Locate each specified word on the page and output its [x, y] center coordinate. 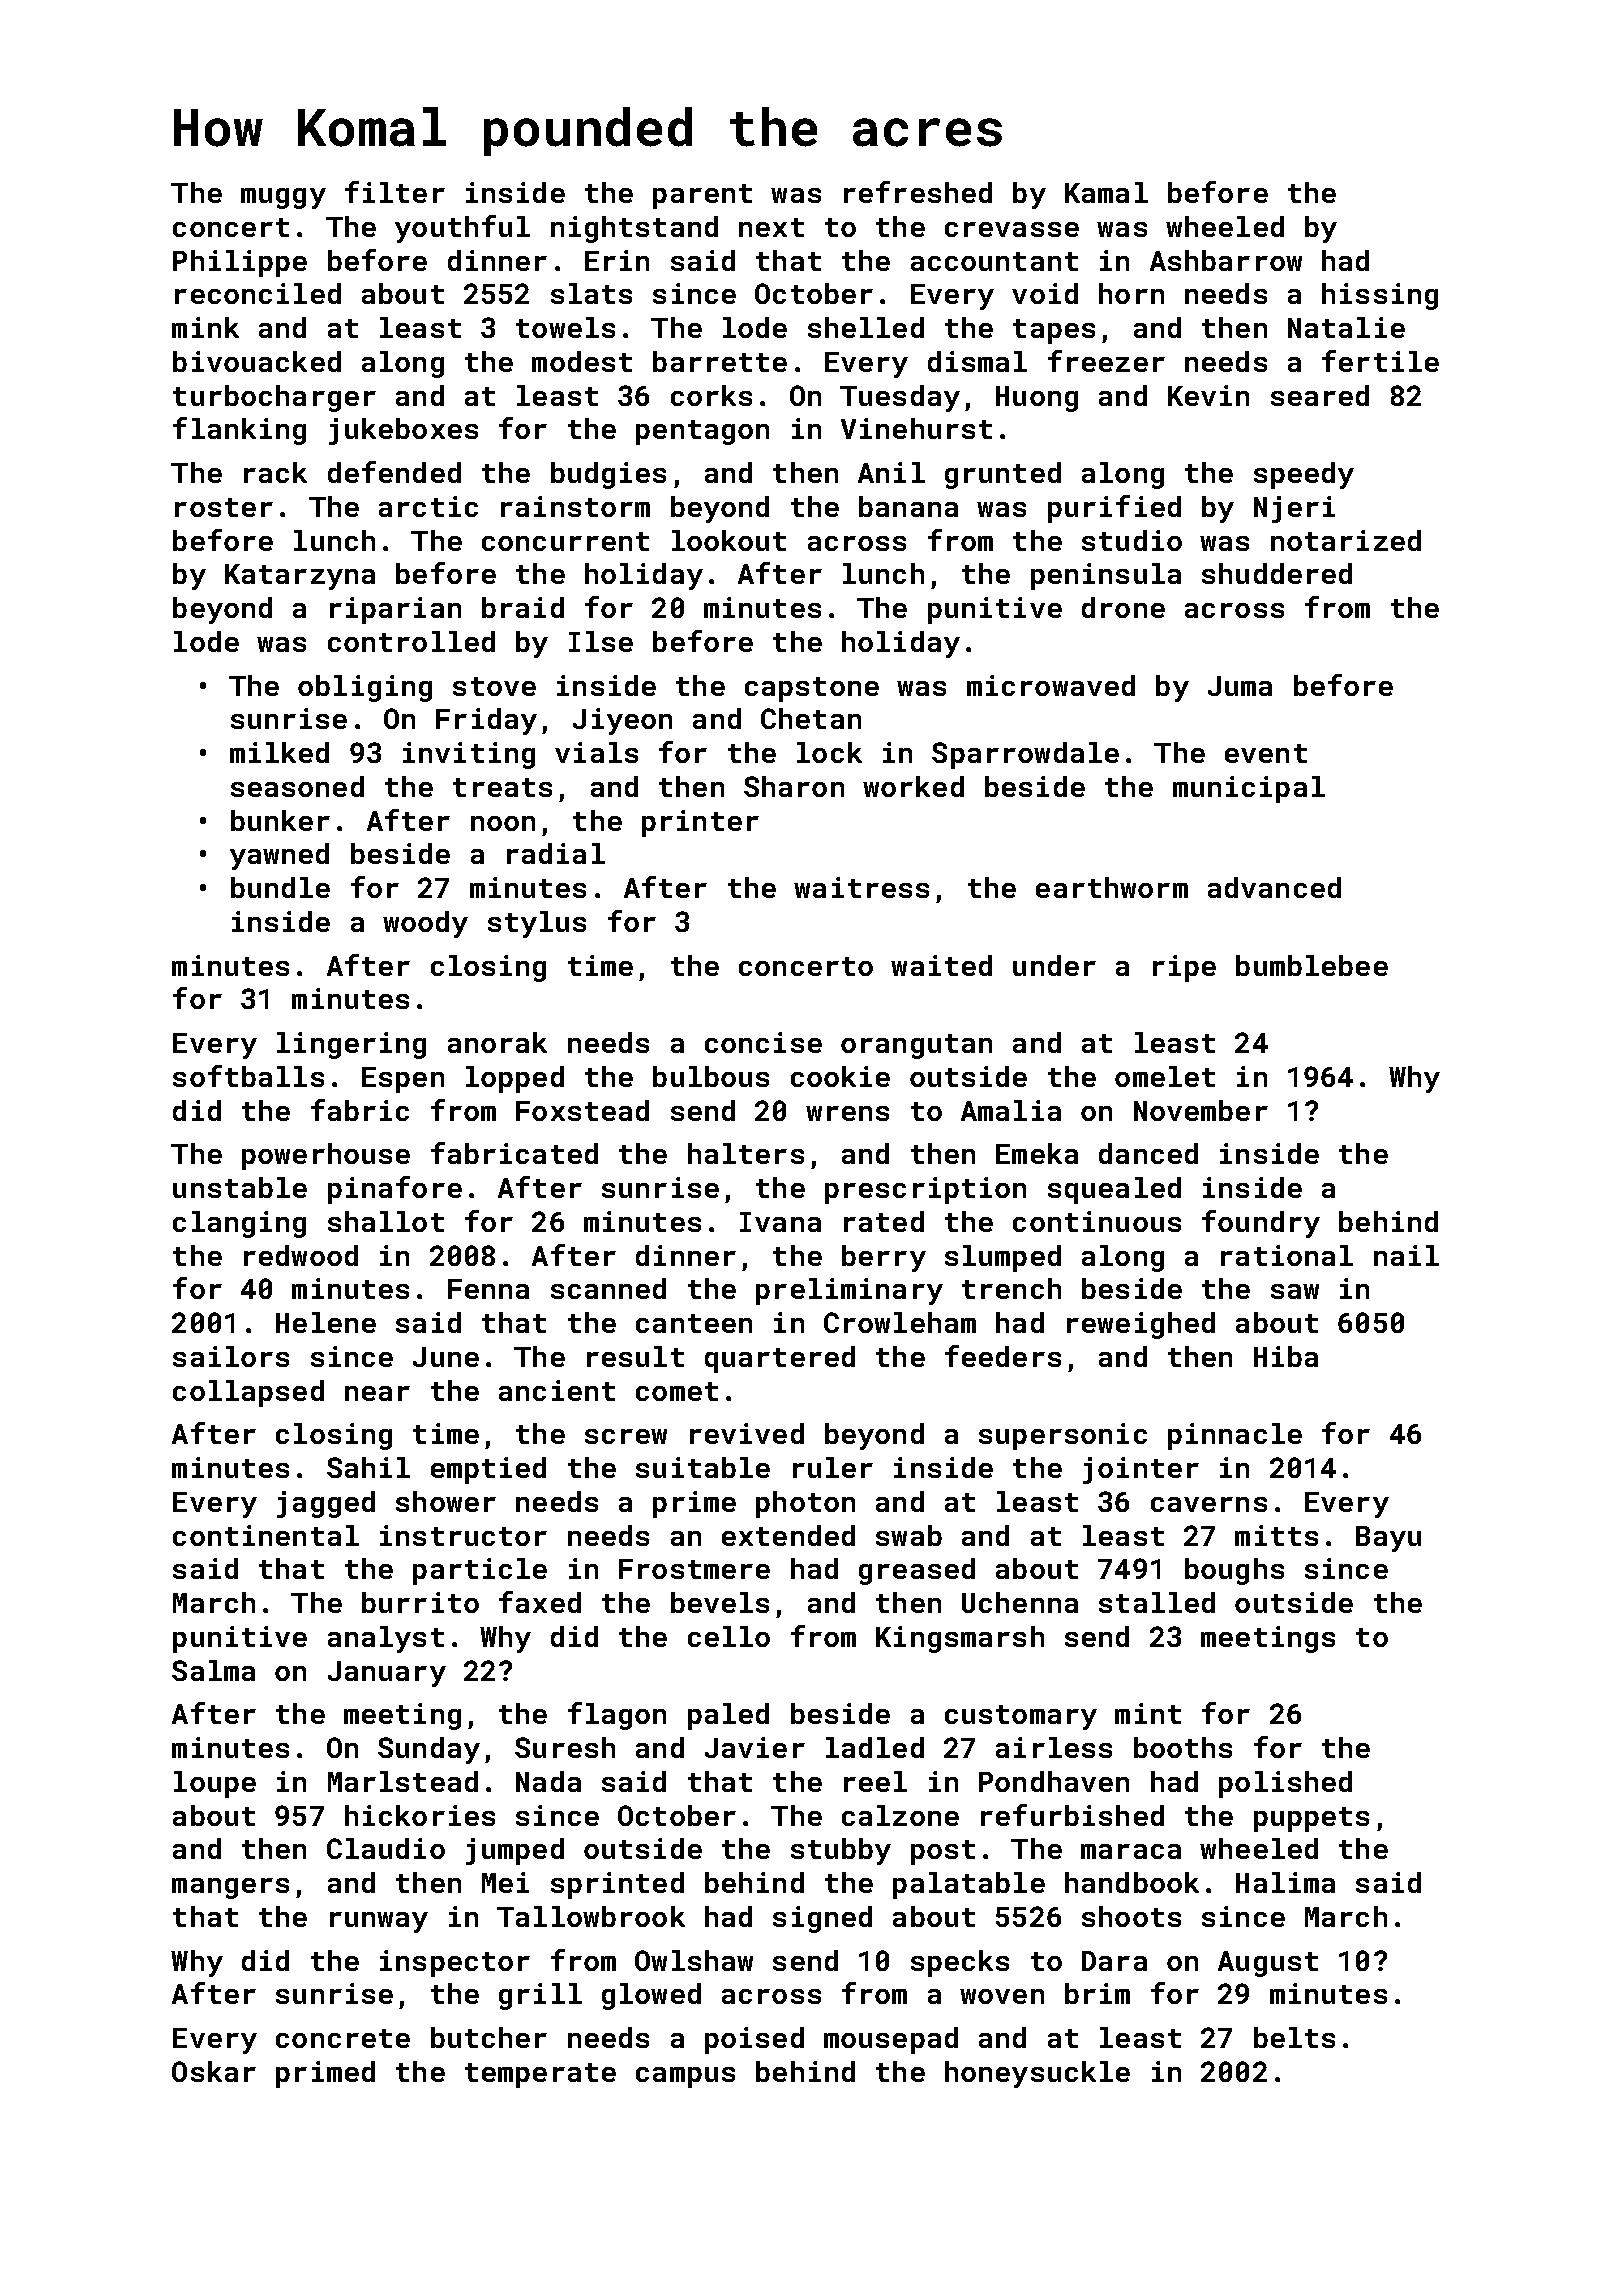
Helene [326, 1322]
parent [702, 196]
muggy [283, 198]
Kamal [1106, 192]
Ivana [780, 1222]
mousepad [891, 2040]
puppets [1311, 1819]
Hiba [1286, 1356]
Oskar [214, 2071]
